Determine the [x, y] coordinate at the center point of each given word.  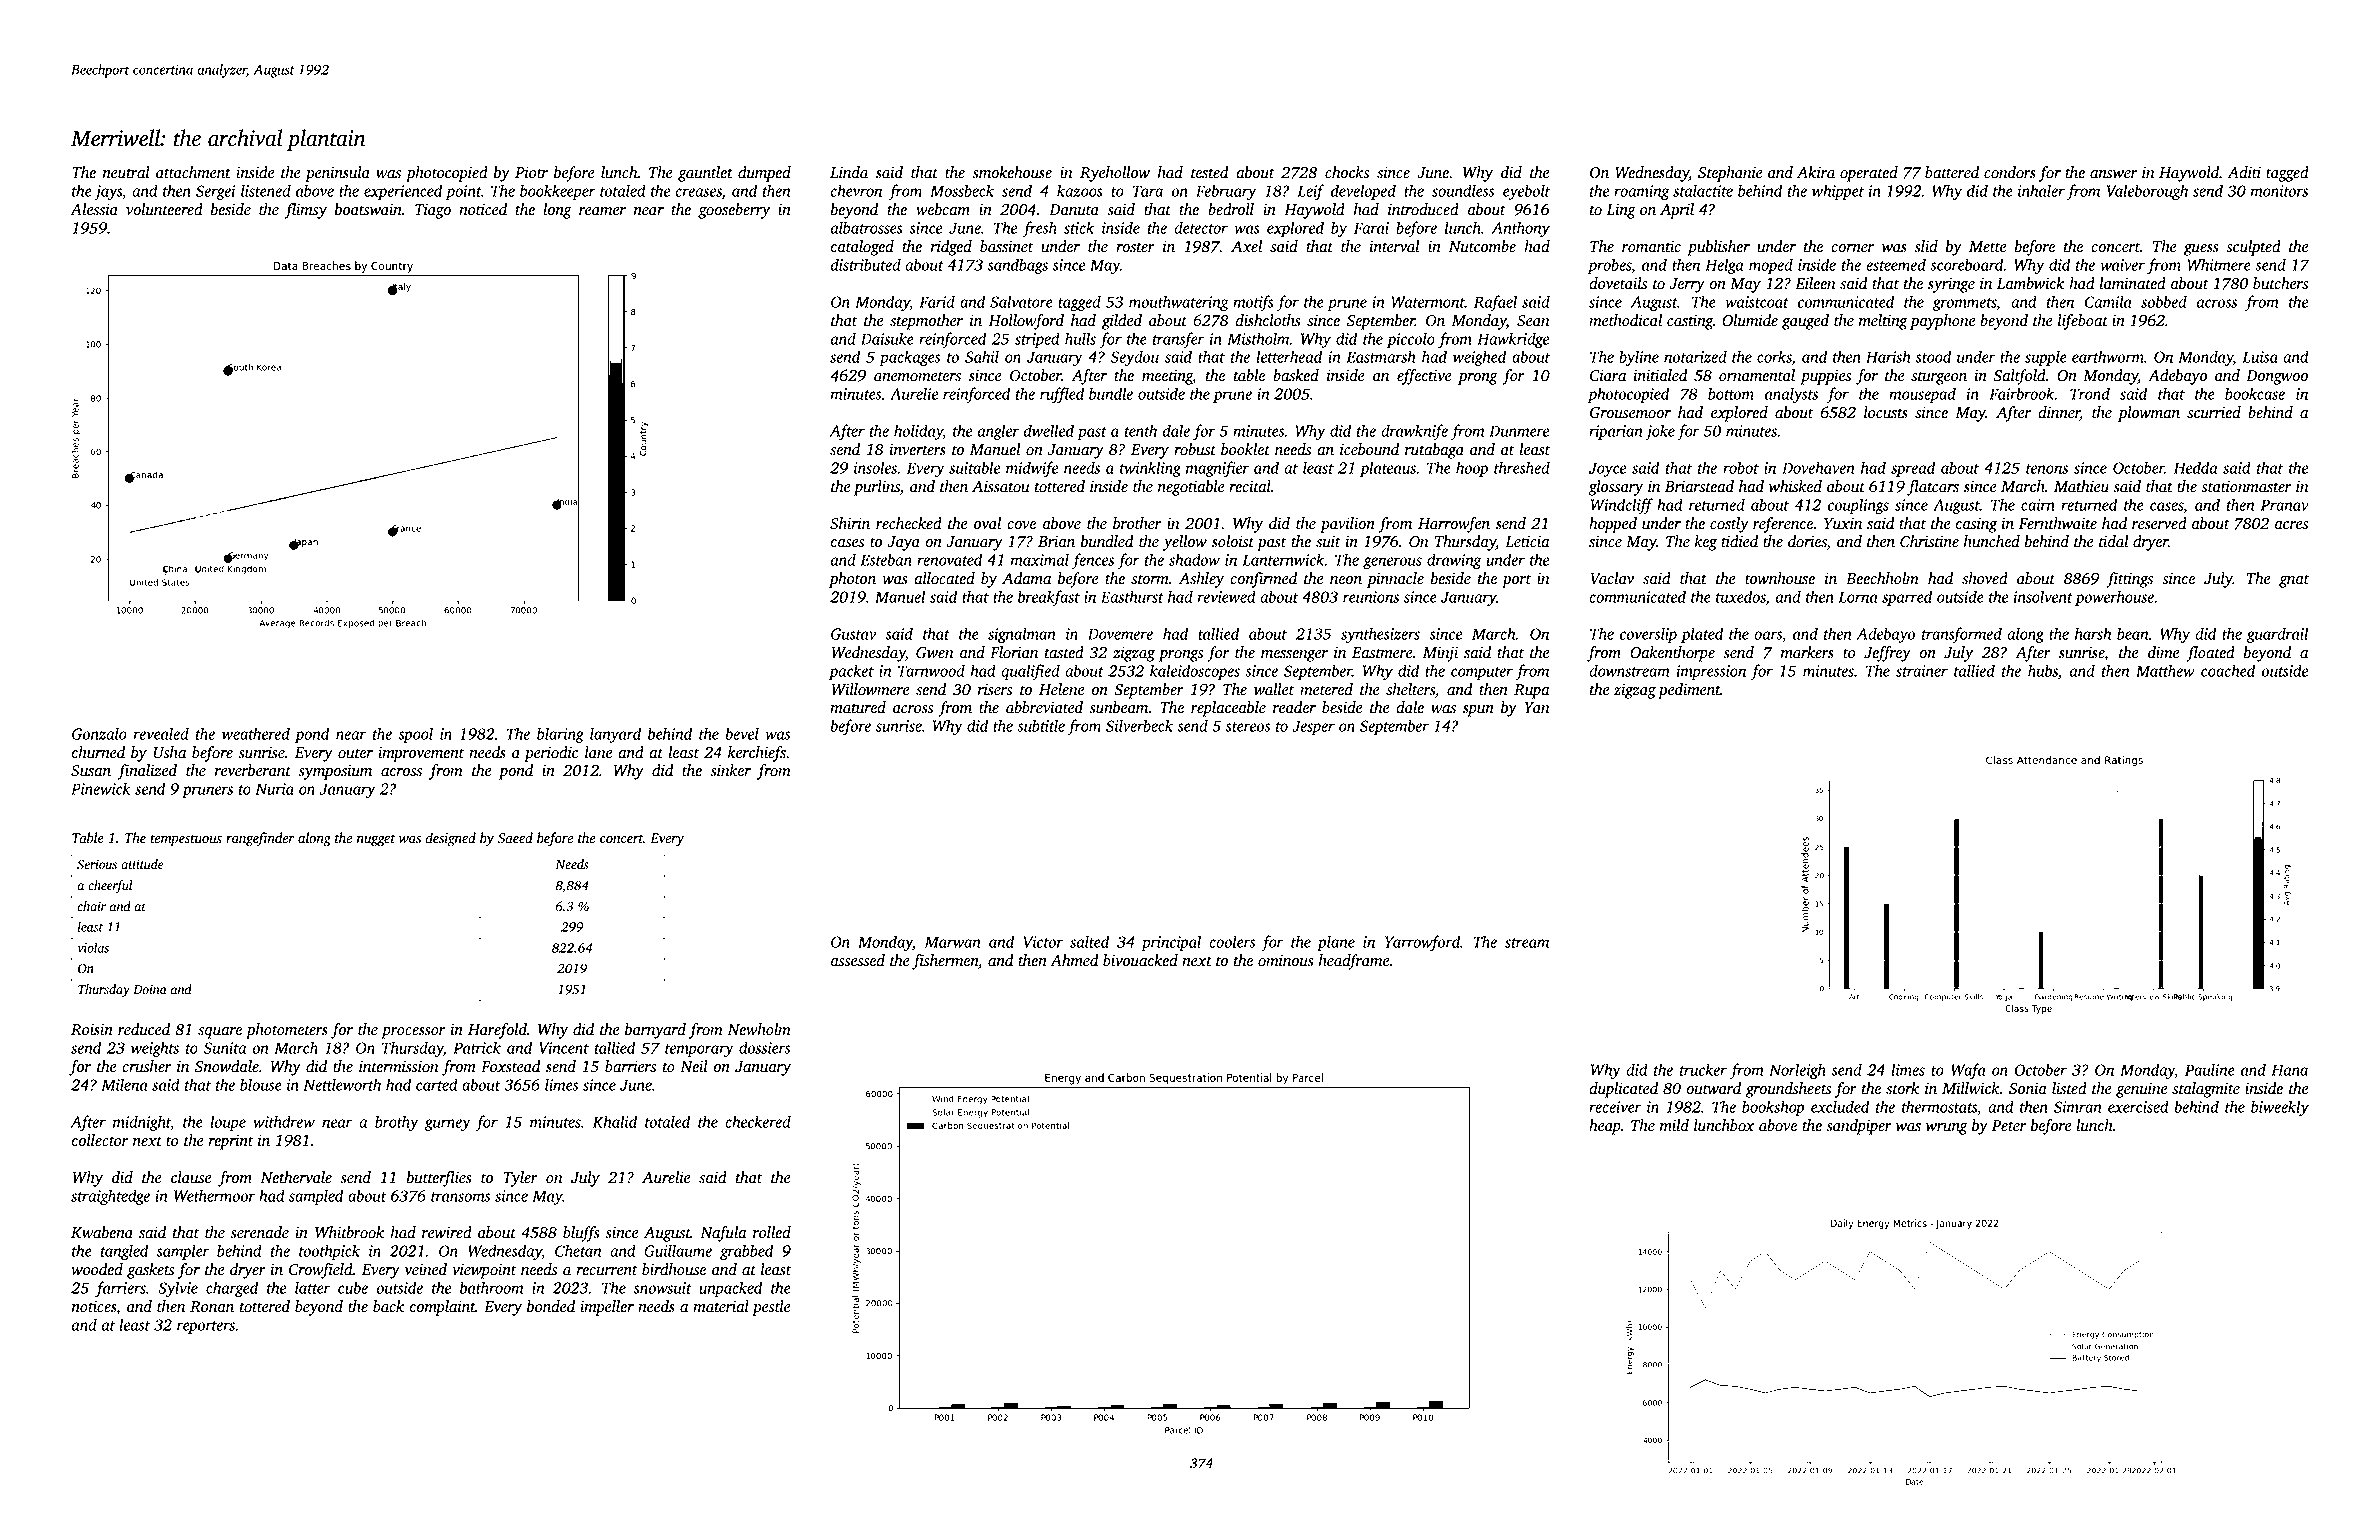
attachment [193, 172]
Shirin [850, 523]
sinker [730, 770]
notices [94, 1307]
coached [2228, 670]
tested [1209, 172]
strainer [1922, 671]
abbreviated [1044, 707]
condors [2010, 172]
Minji [1440, 654]
